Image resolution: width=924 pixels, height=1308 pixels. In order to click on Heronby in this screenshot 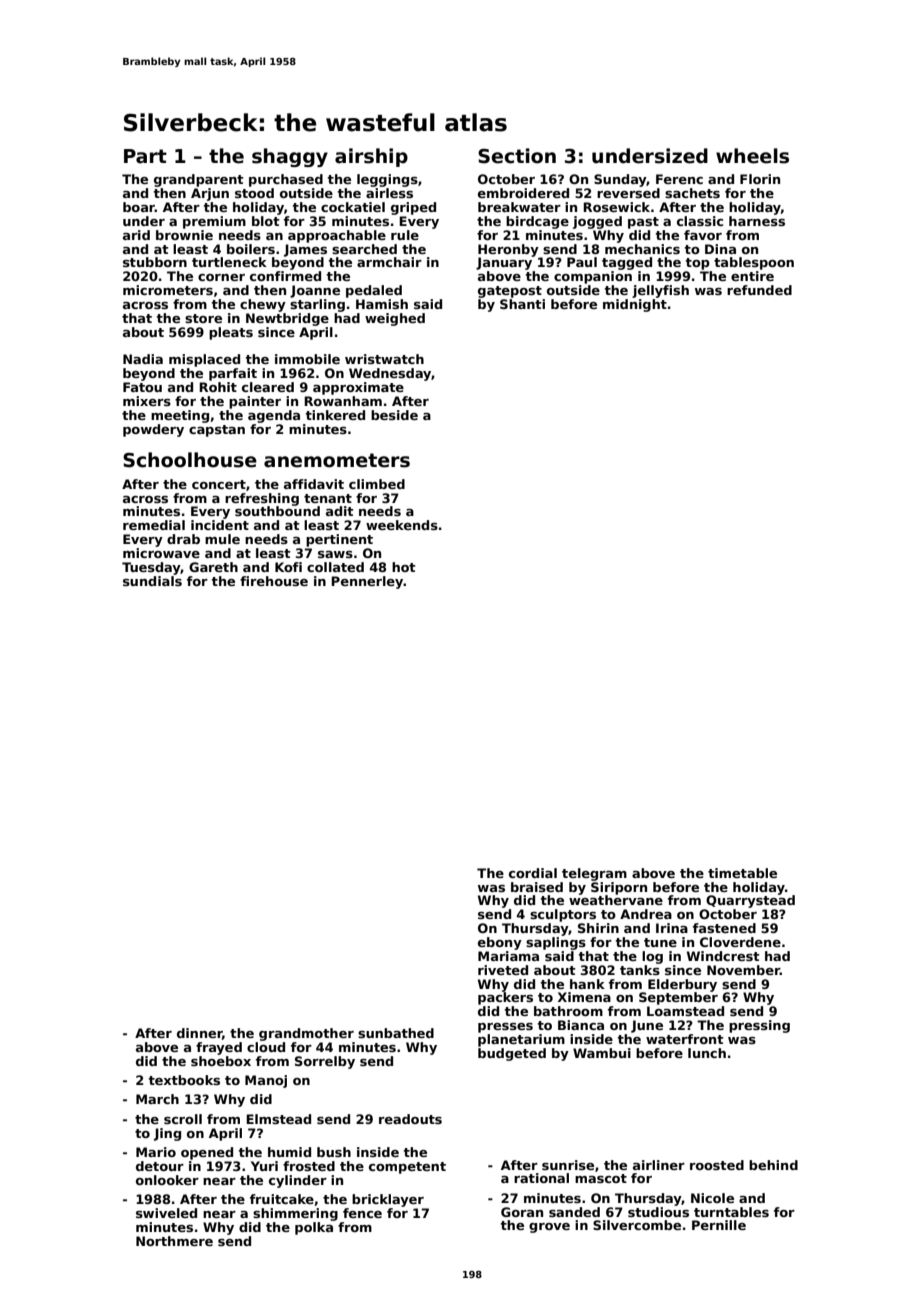, I will do `click(508, 250)`.
